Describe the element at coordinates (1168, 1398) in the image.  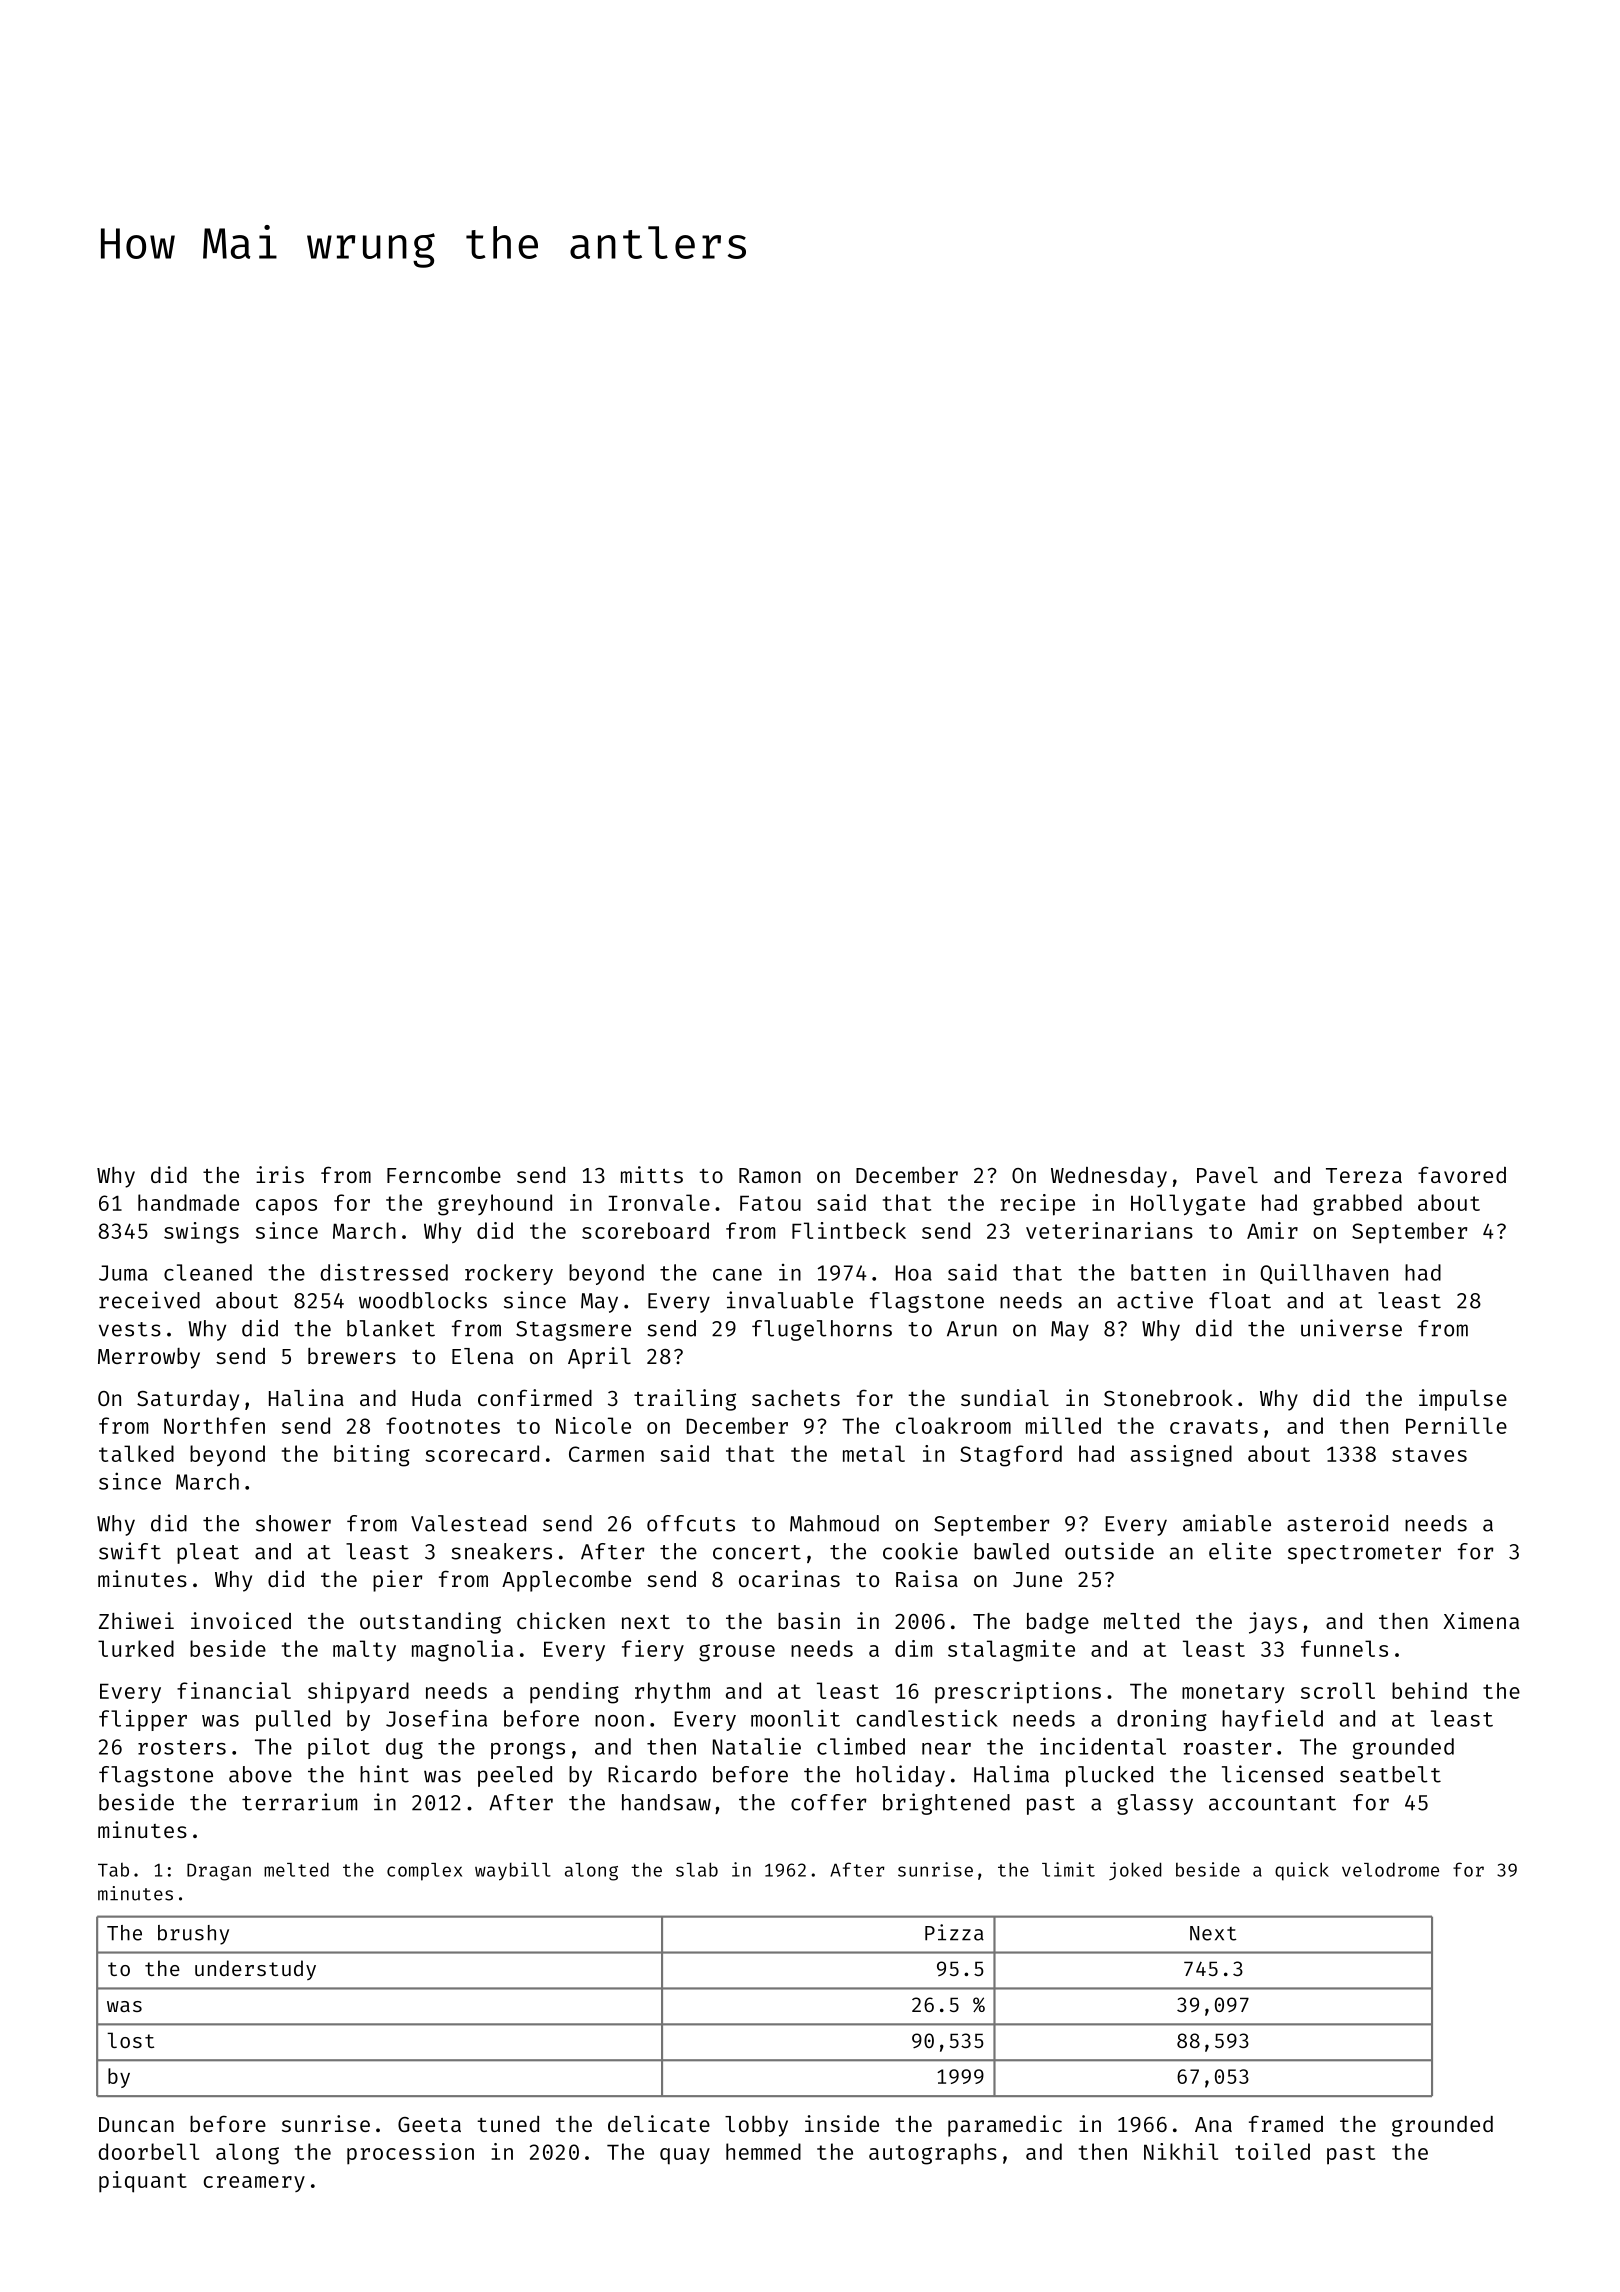
I see `Stonebrook` at that location.
